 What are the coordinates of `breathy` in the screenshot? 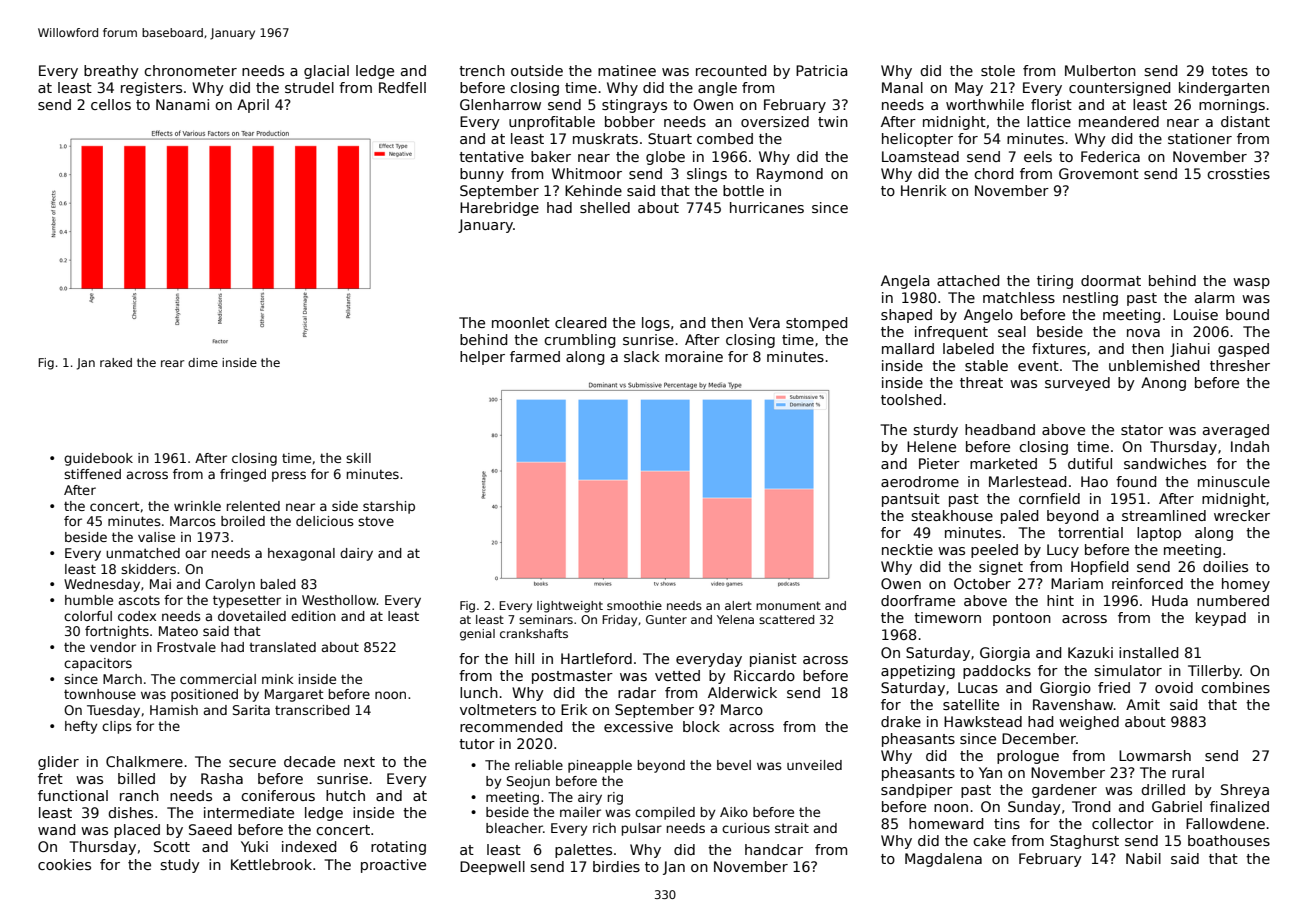 It's located at (111, 72).
